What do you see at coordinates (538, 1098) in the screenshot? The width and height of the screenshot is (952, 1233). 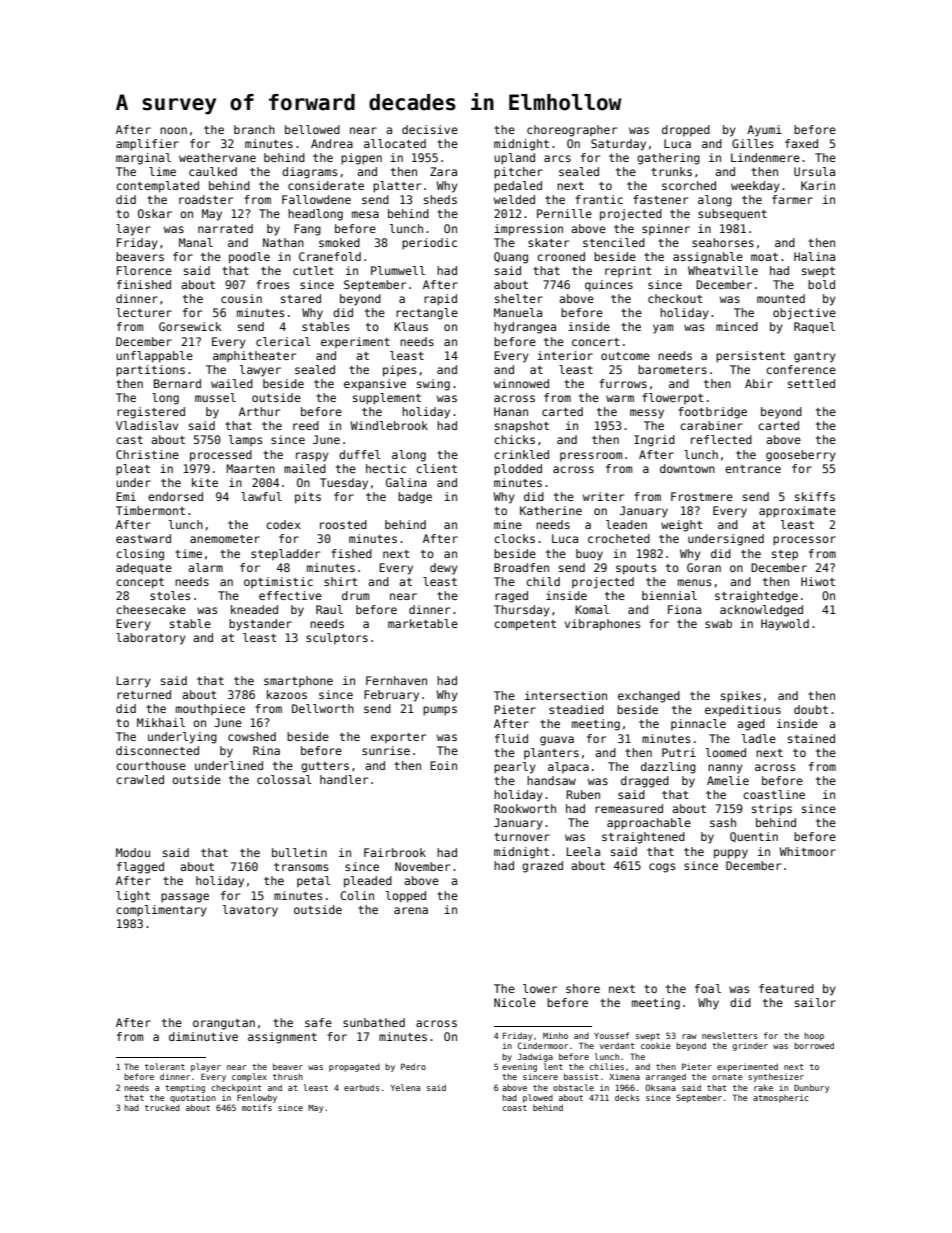 I see `plowed` at bounding box center [538, 1098].
